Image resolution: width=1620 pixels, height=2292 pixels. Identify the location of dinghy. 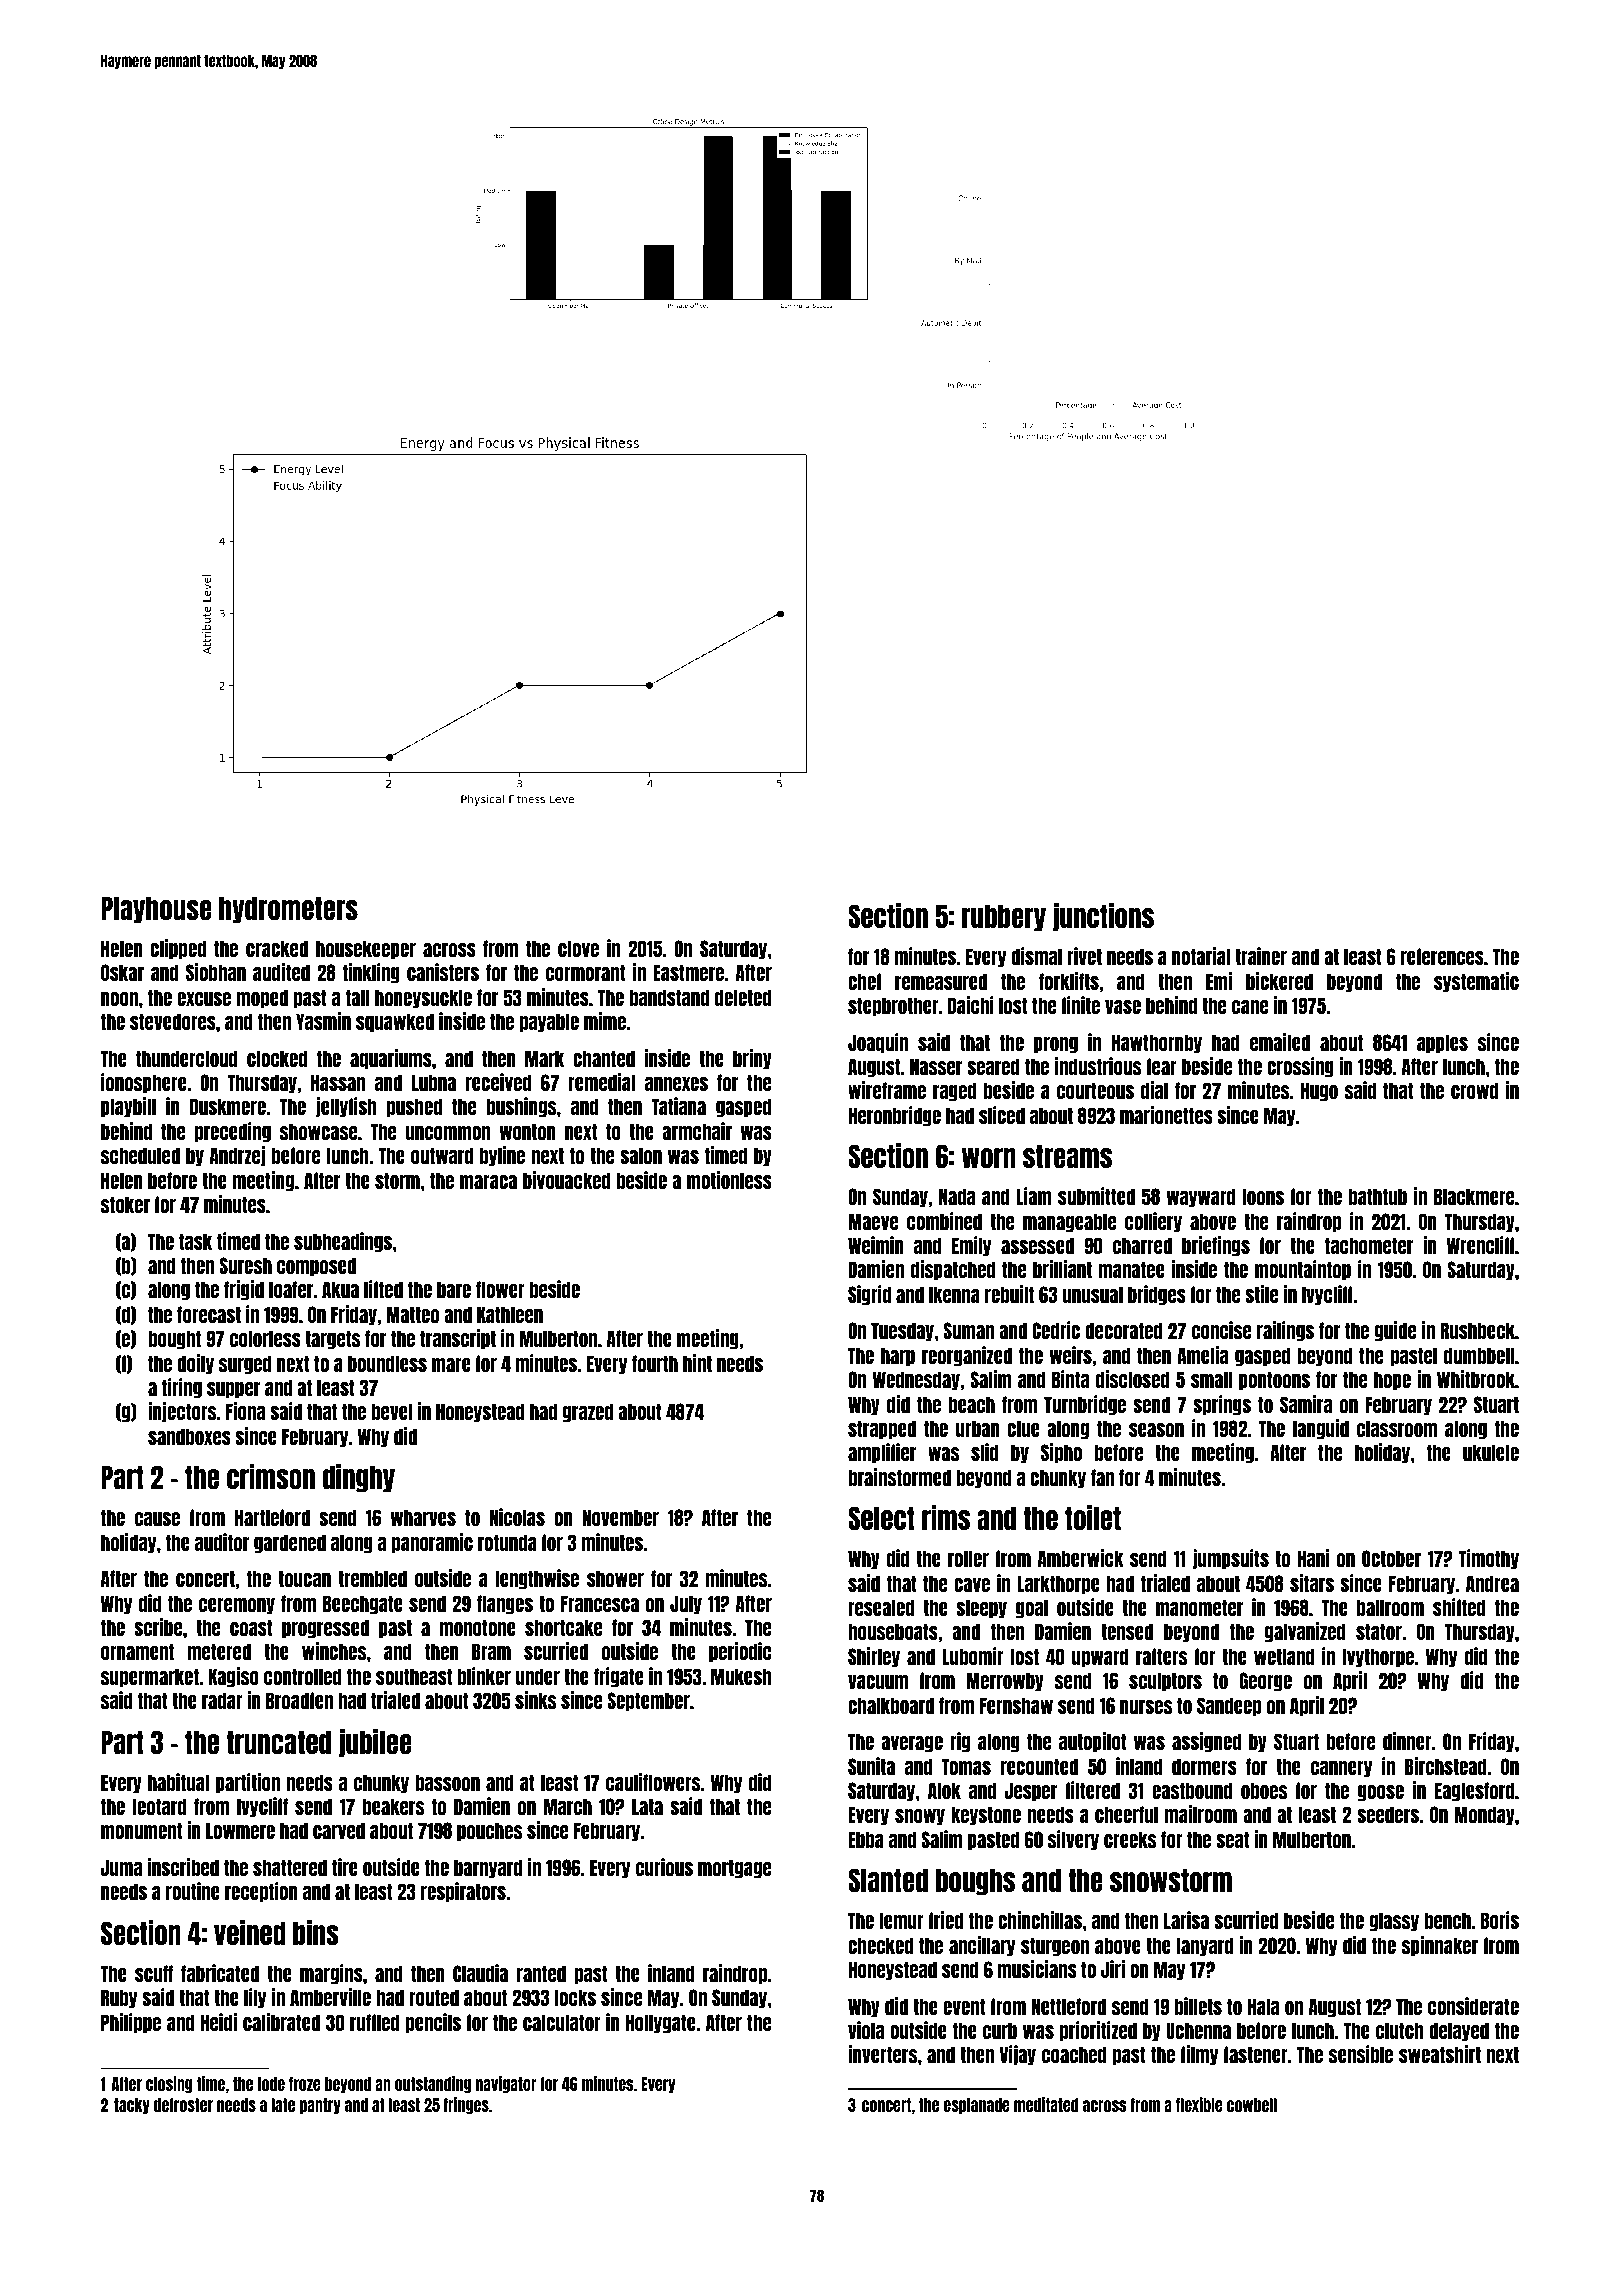
(359, 1478).
